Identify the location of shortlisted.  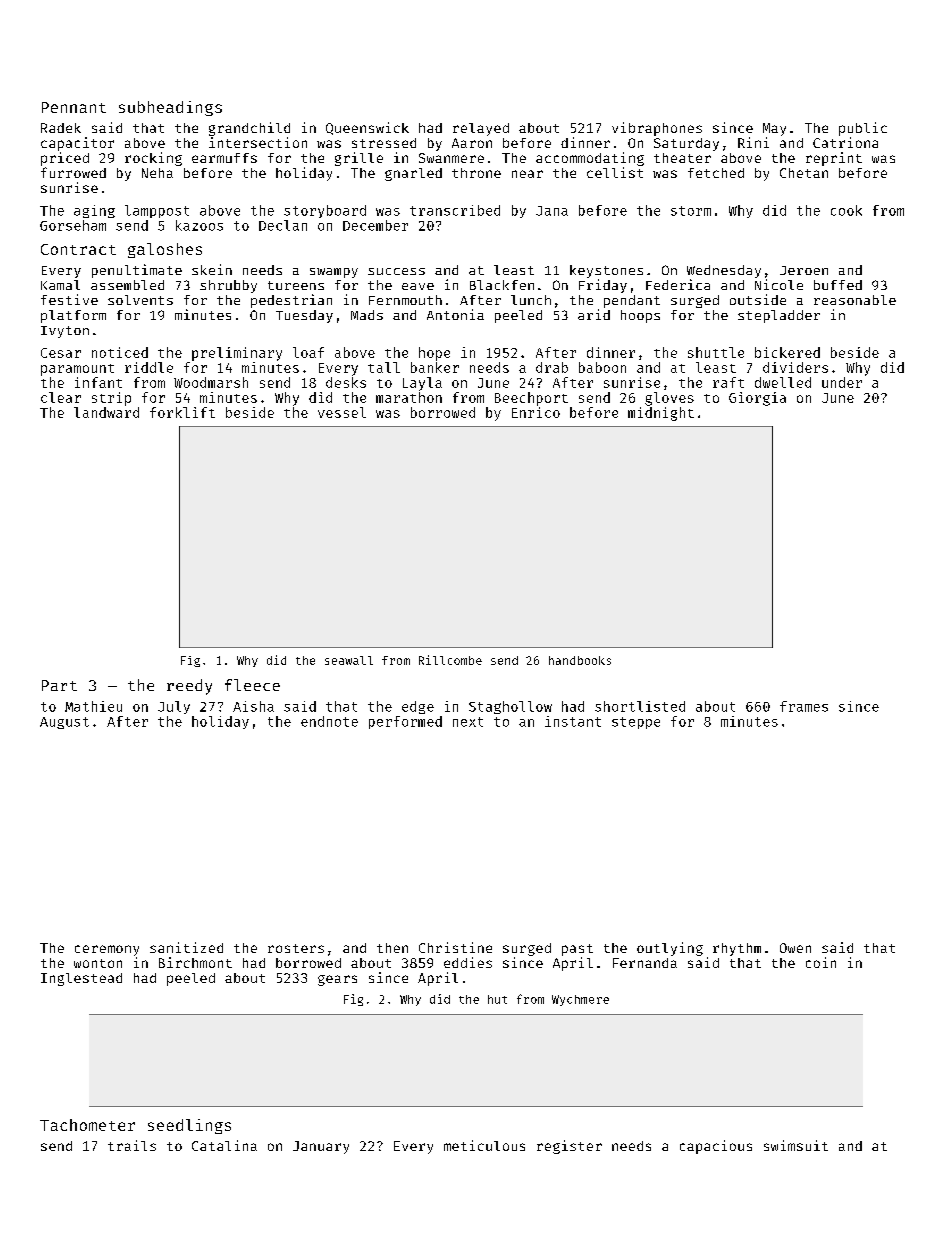
(640, 706).
